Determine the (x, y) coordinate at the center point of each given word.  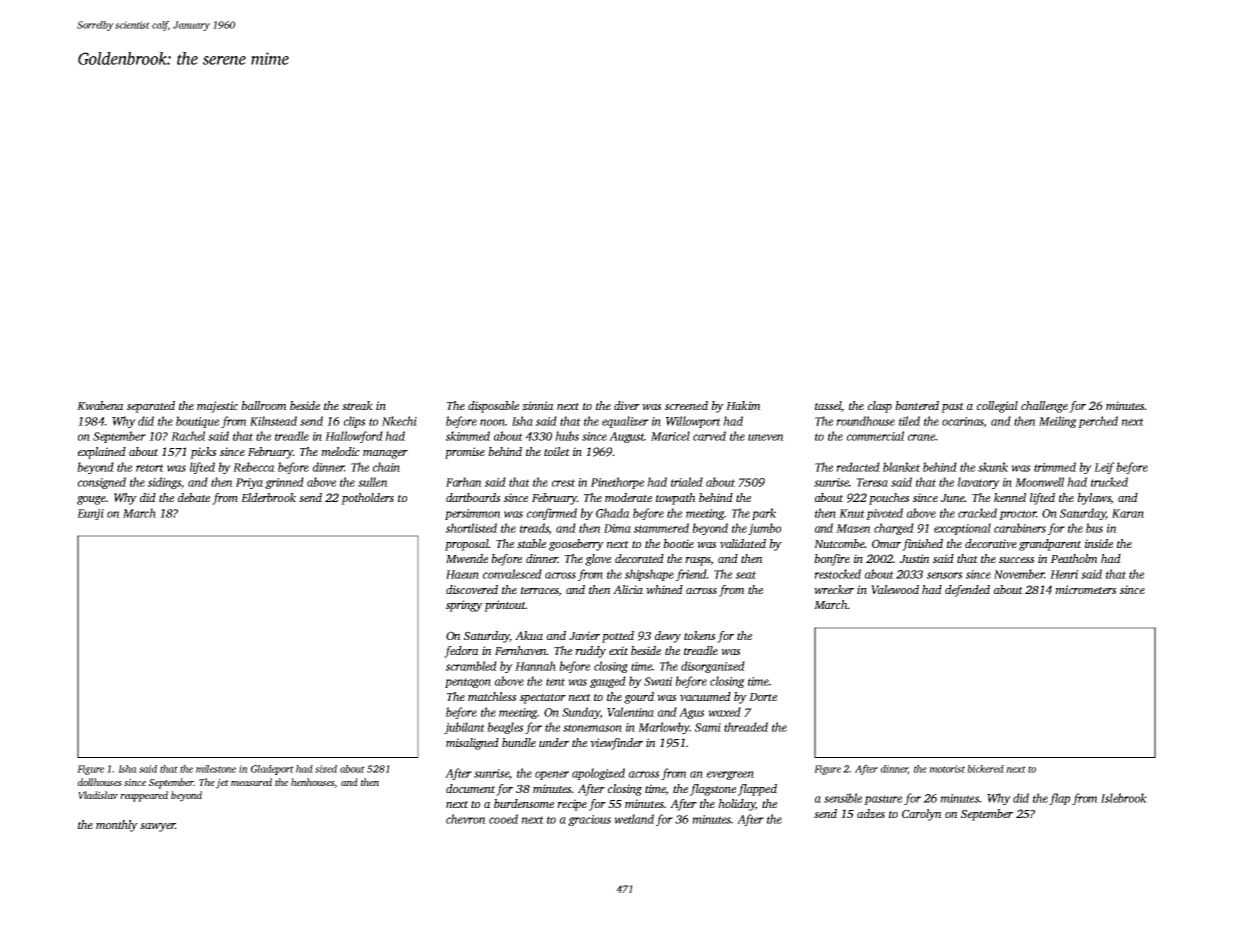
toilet (557, 451)
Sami (708, 727)
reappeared (144, 796)
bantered (917, 405)
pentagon (468, 683)
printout (505, 606)
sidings (164, 483)
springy (464, 606)
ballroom (264, 405)
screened (686, 405)
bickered (985, 769)
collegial (997, 407)
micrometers (1085, 589)
